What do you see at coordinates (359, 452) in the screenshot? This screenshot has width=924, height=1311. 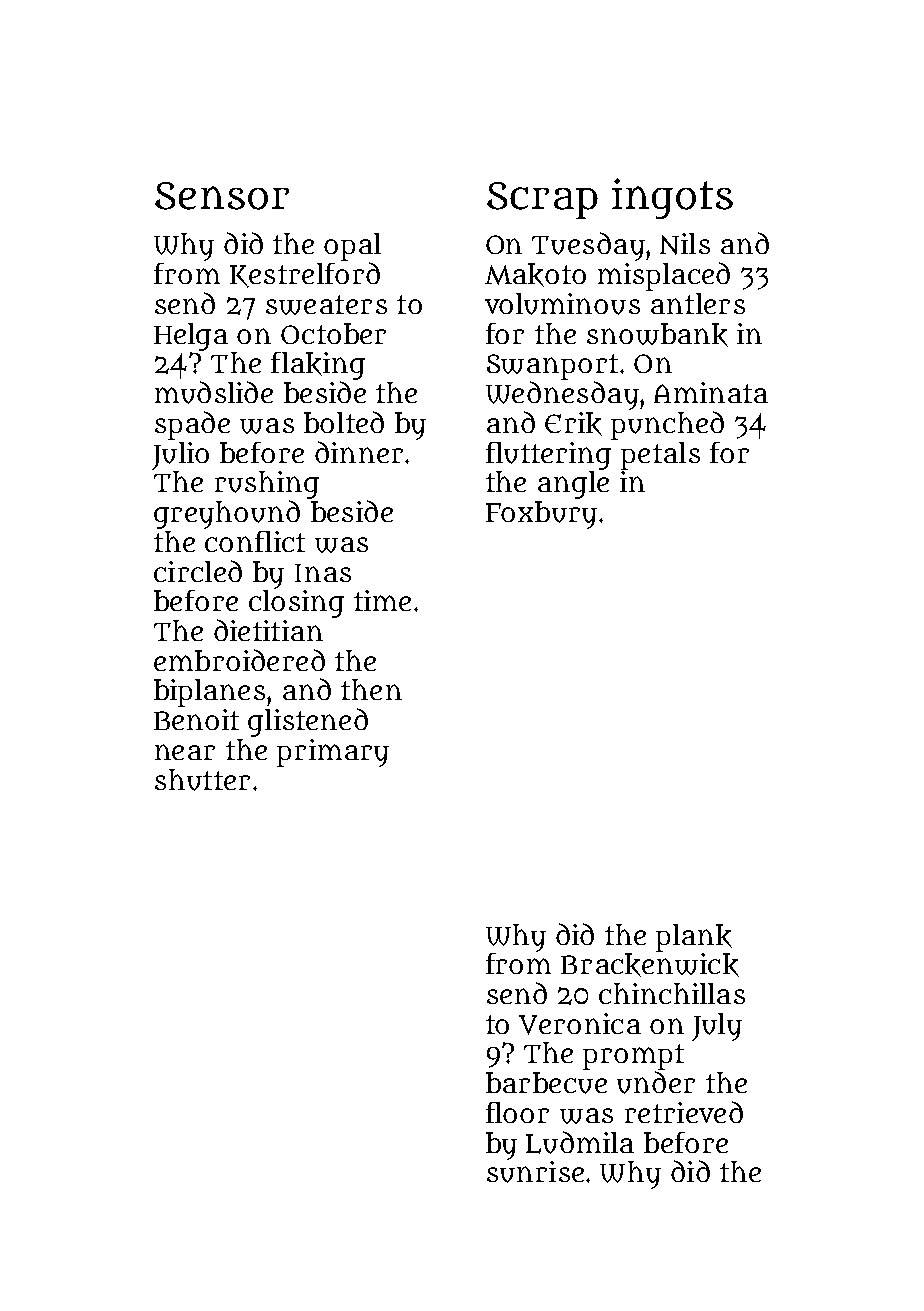 I see `dinner` at bounding box center [359, 452].
